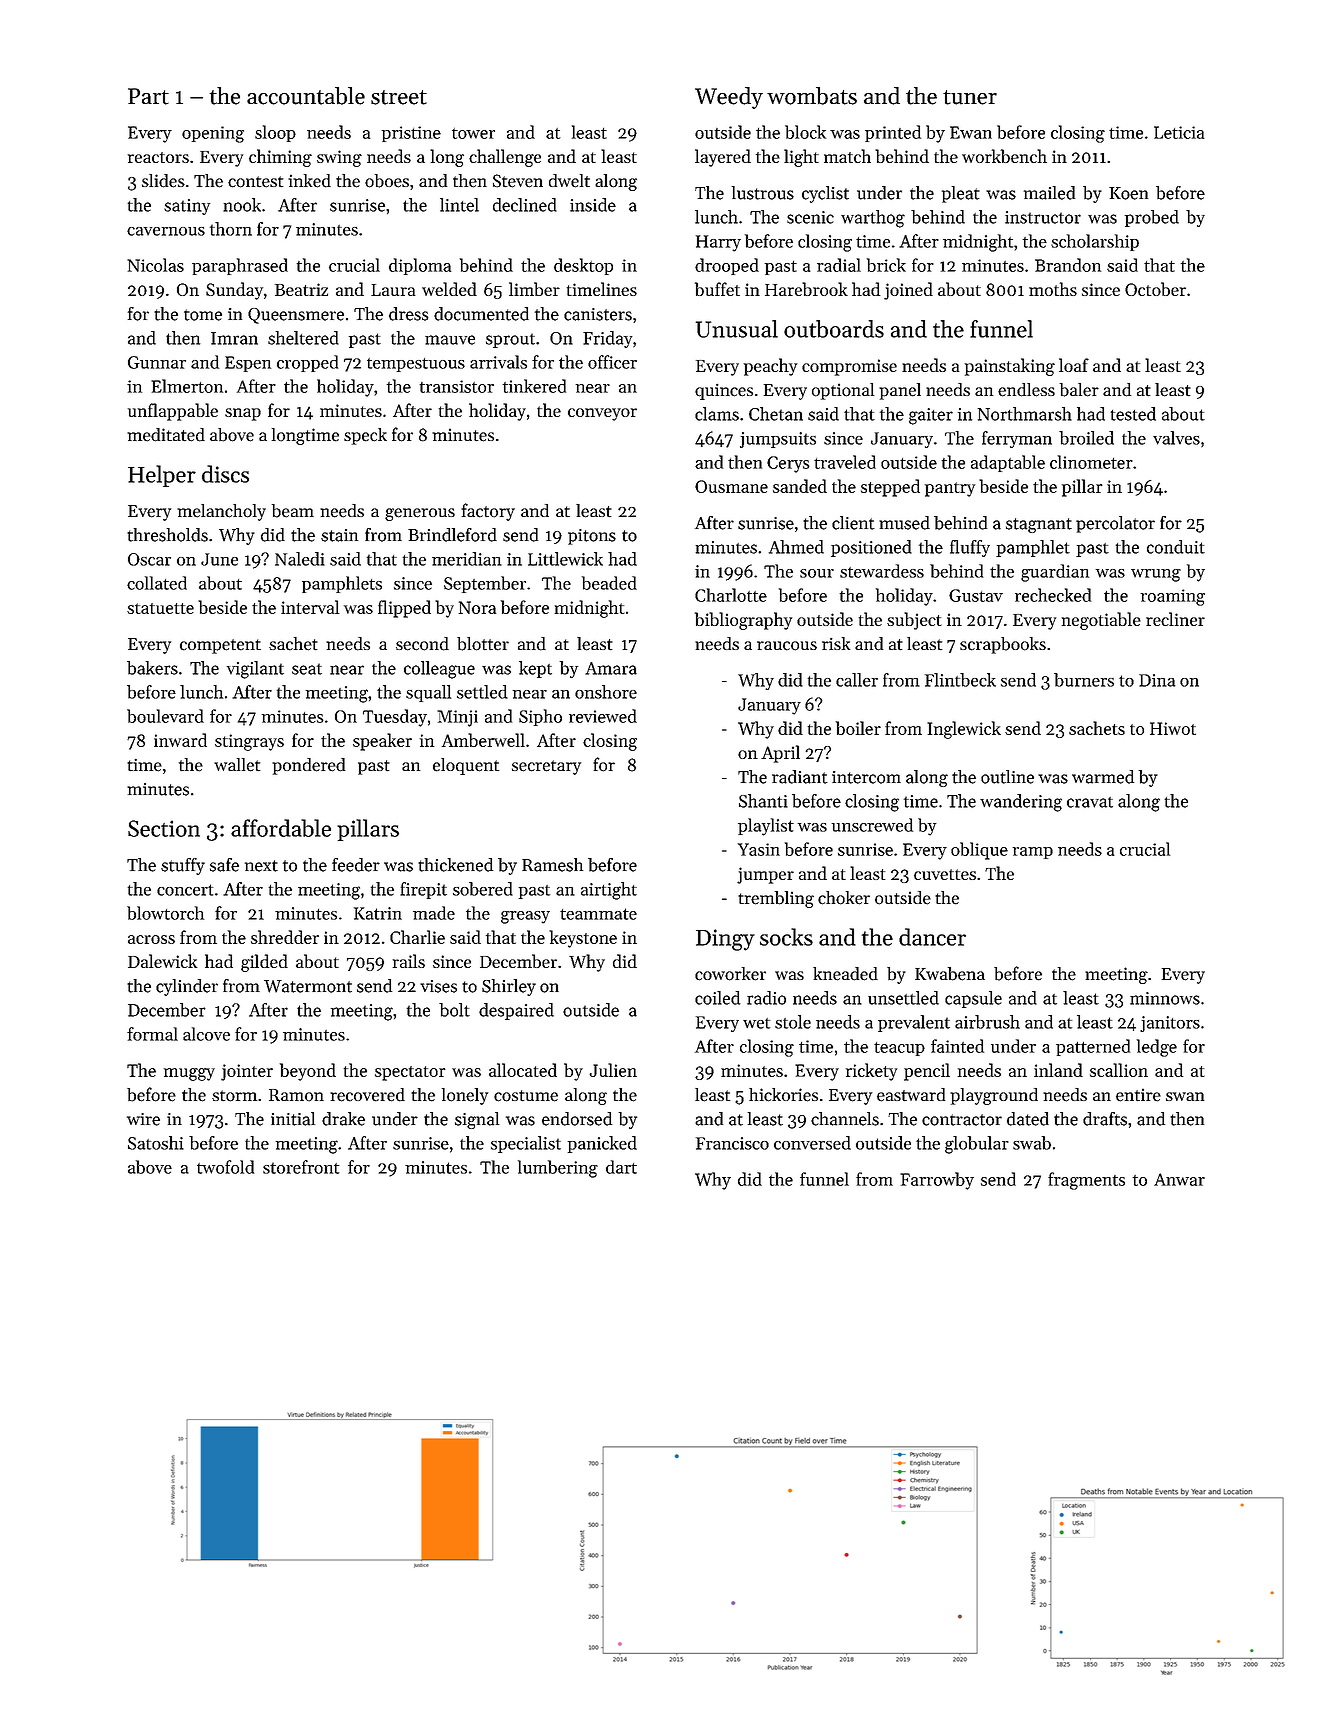  Describe the element at coordinates (932, 937) in the page. I see `dancer` at that location.
